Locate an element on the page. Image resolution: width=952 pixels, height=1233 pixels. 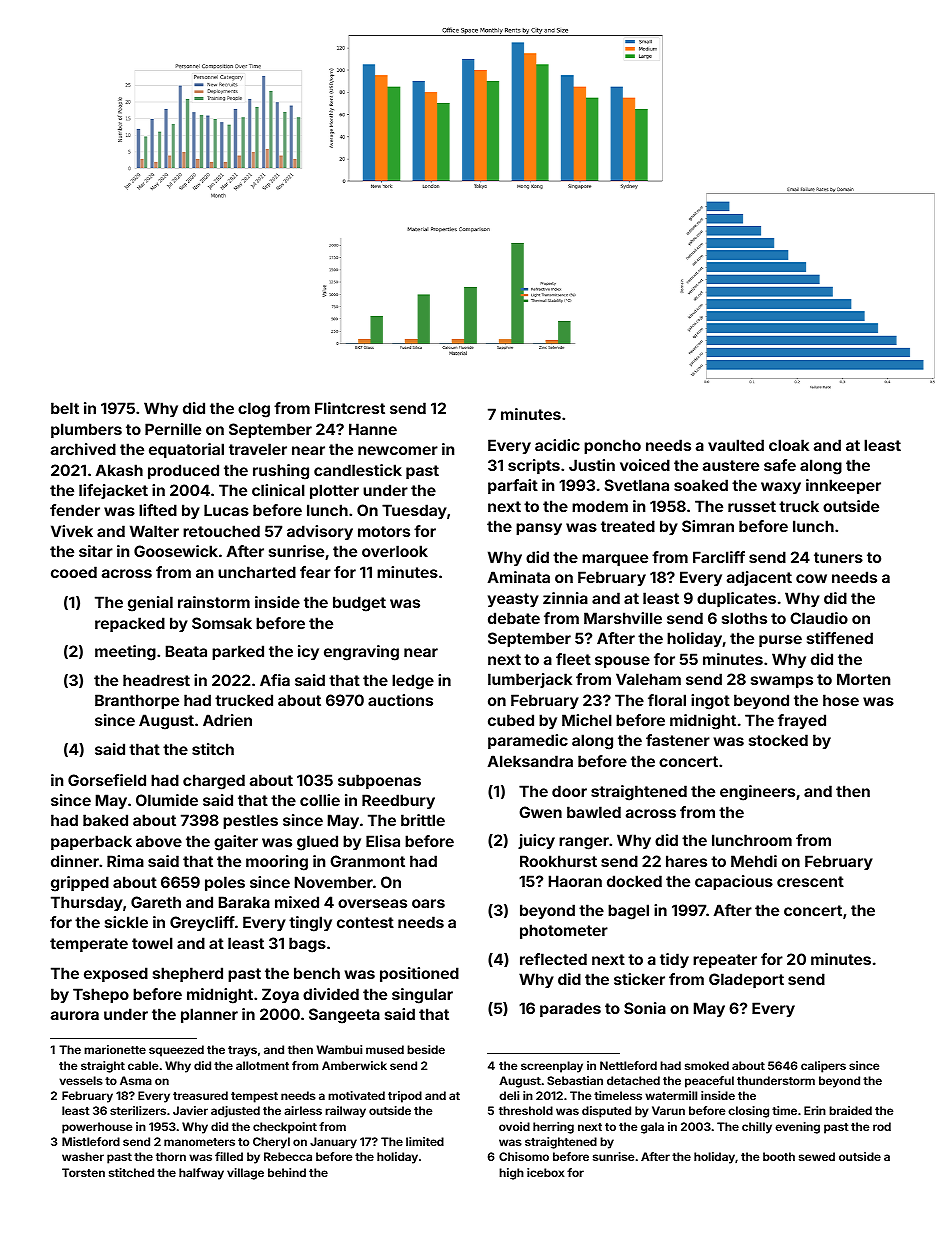
cloak is located at coordinates (789, 445).
